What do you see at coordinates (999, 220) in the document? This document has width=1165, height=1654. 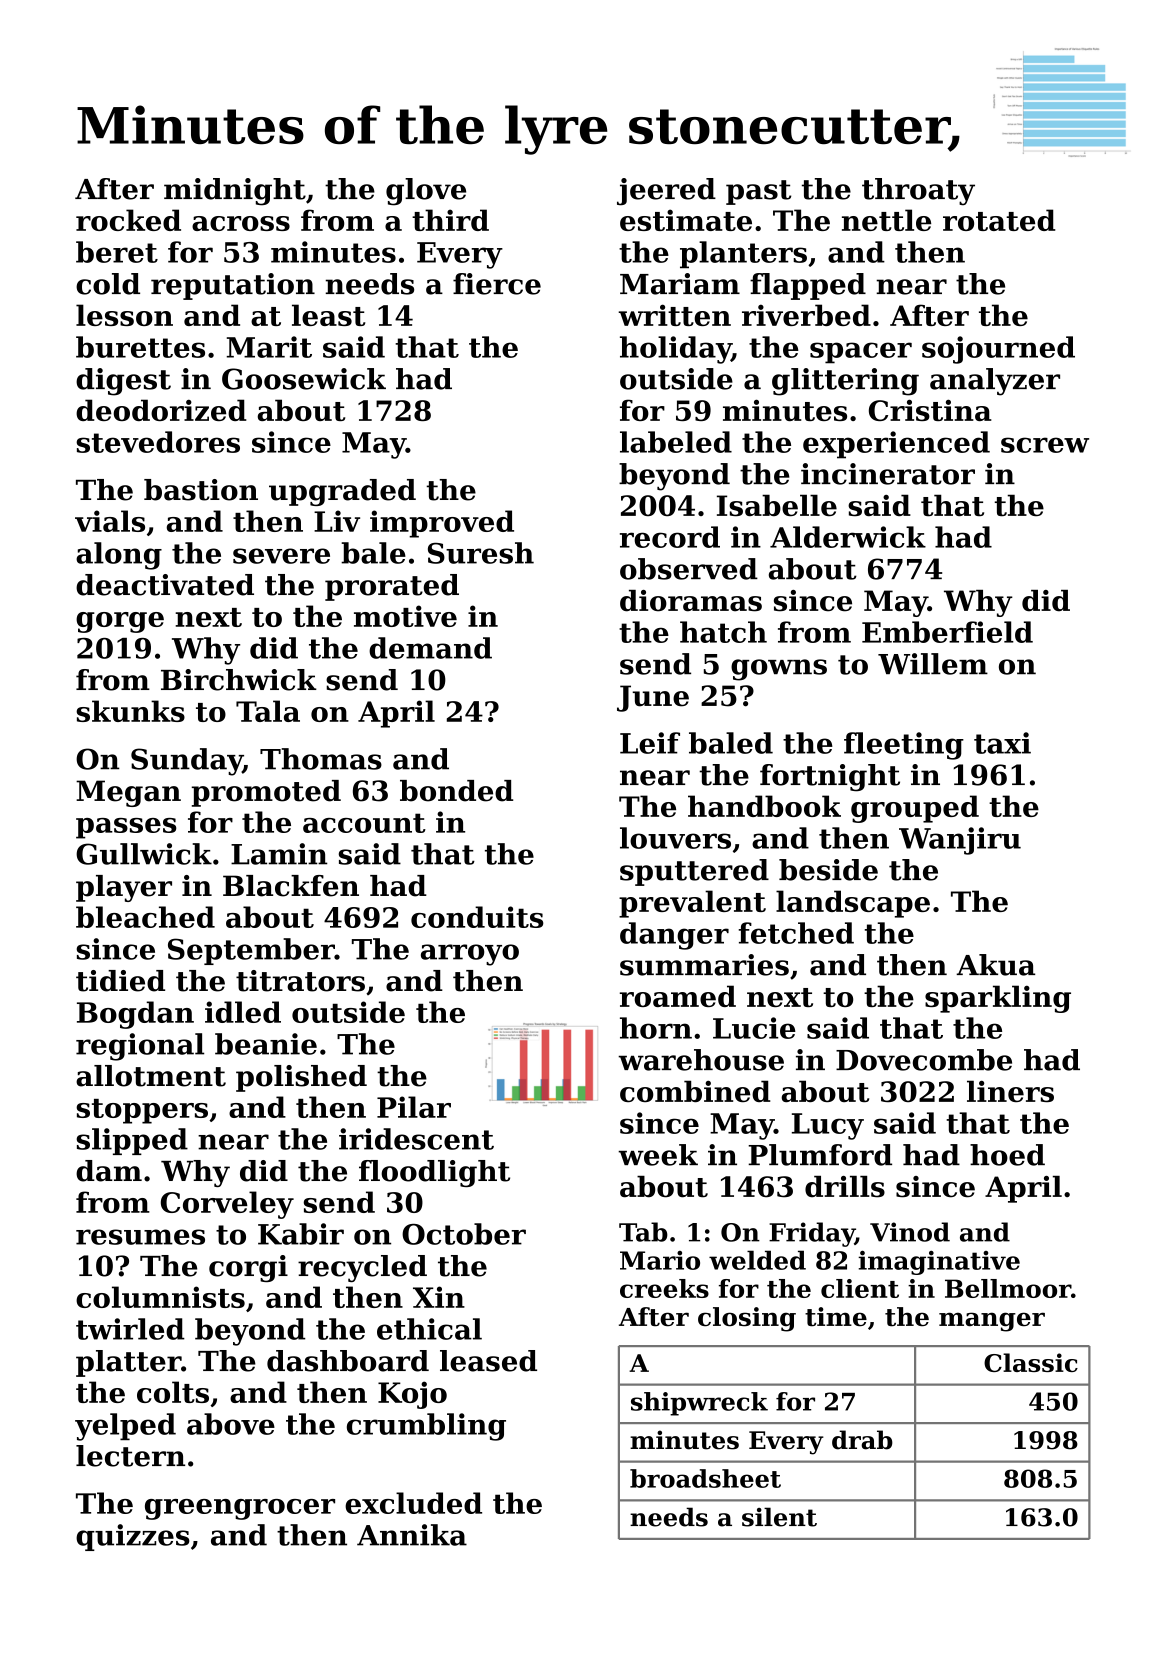 I see `rotated` at bounding box center [999, 220].
